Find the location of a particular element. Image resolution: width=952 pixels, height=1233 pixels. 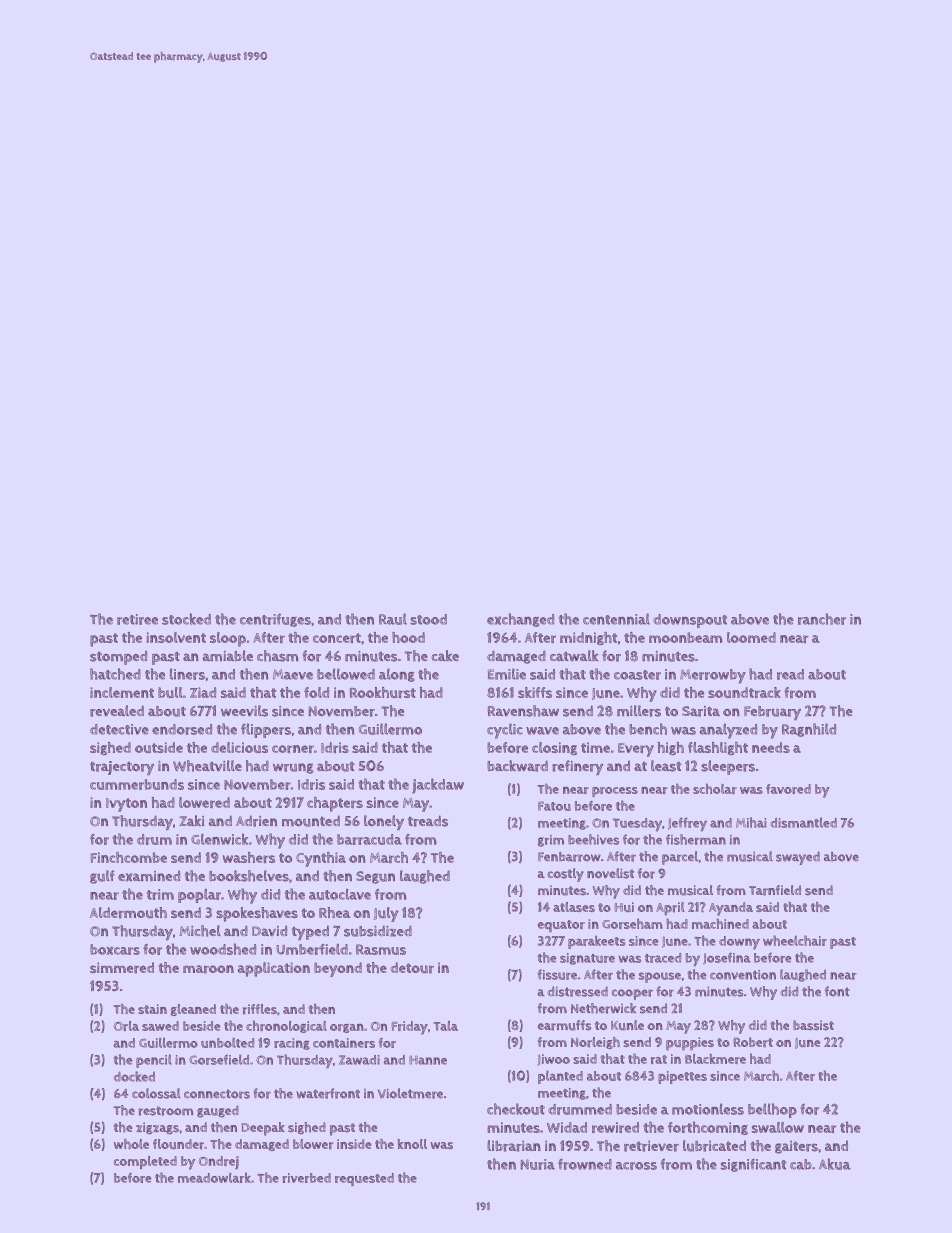

Tarnfield is located at coordinates (775, 890).
